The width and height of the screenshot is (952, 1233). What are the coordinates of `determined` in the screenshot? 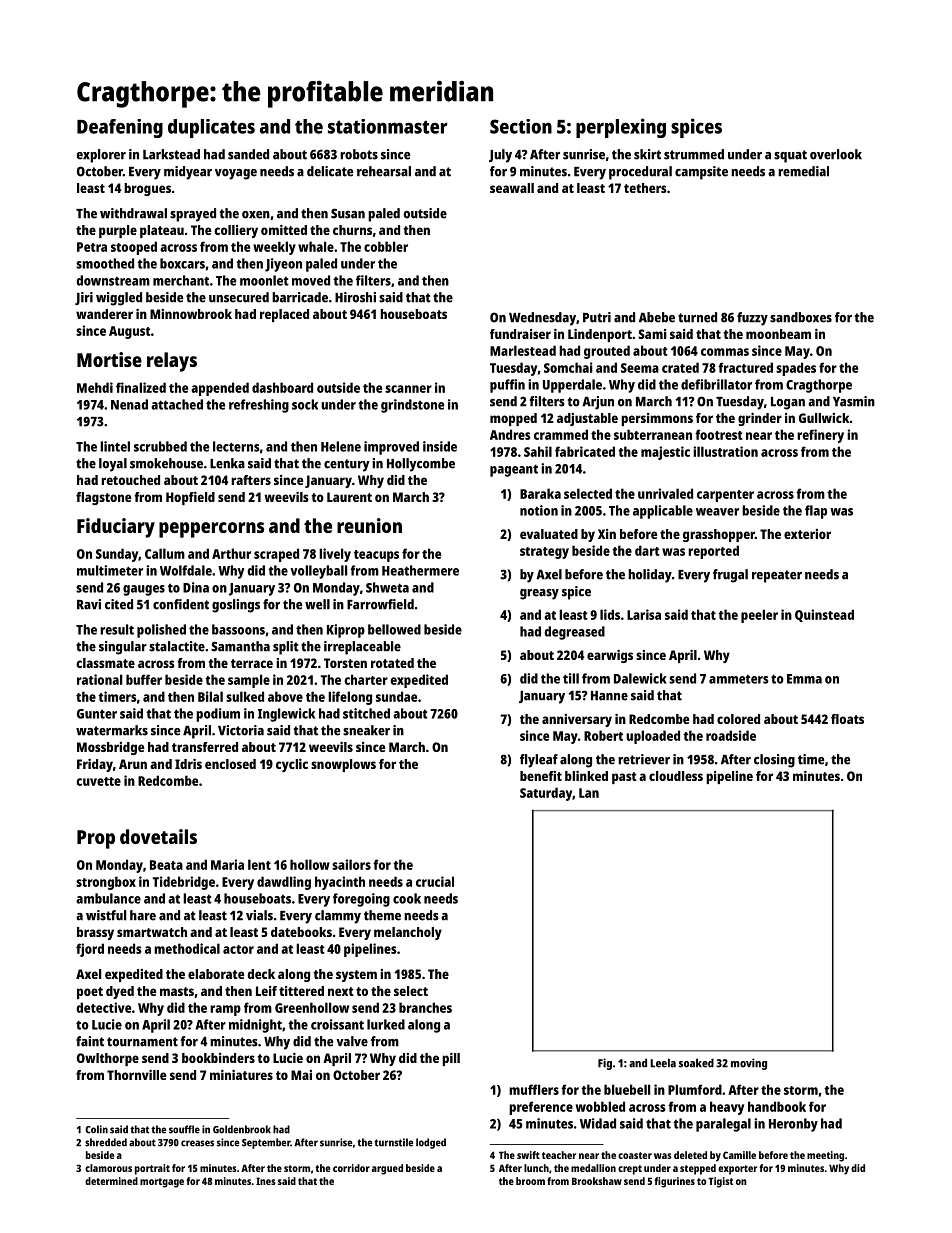 It's located at (111, 1181).
